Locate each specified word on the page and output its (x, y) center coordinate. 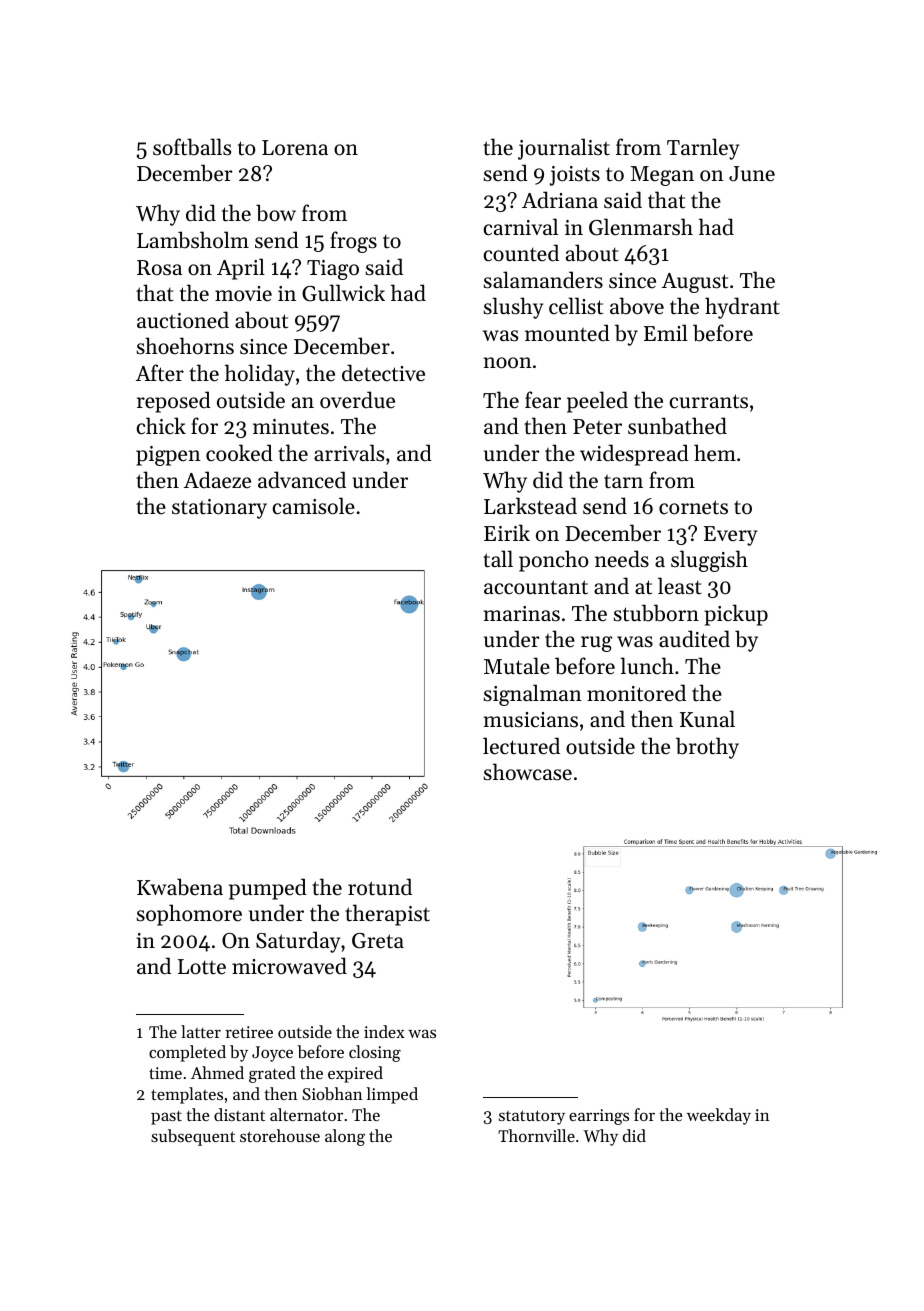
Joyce (272, 1054)
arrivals (349, 453)
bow (276, 213)
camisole (314, 506)
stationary (219, 509)
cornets (693, 507)
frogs (353, 242)
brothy (707, 748)
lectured (521, 746)
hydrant (742, 308)
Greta (378, 941)
